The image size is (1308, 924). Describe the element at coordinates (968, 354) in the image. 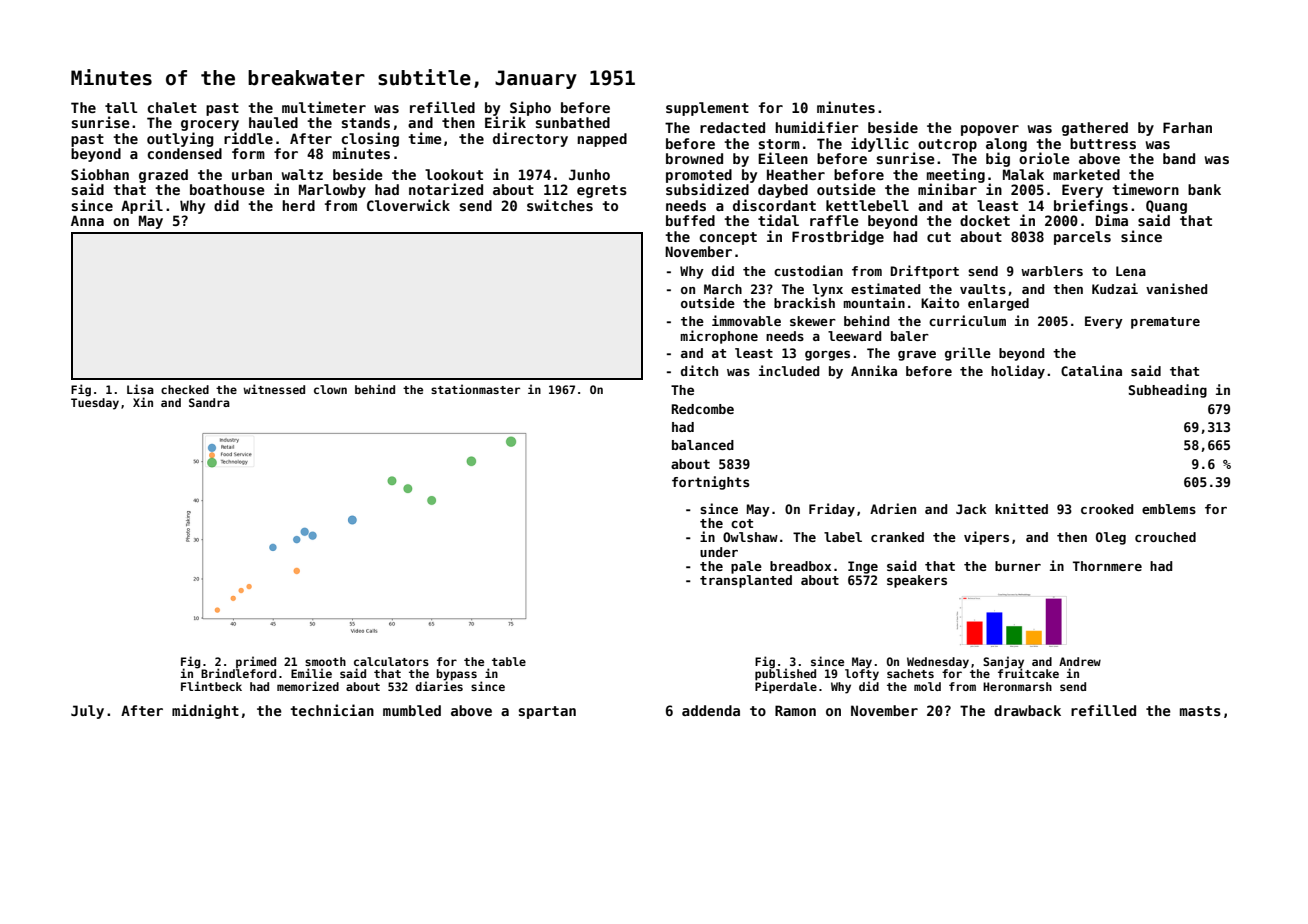

I see `grille` at that location.
